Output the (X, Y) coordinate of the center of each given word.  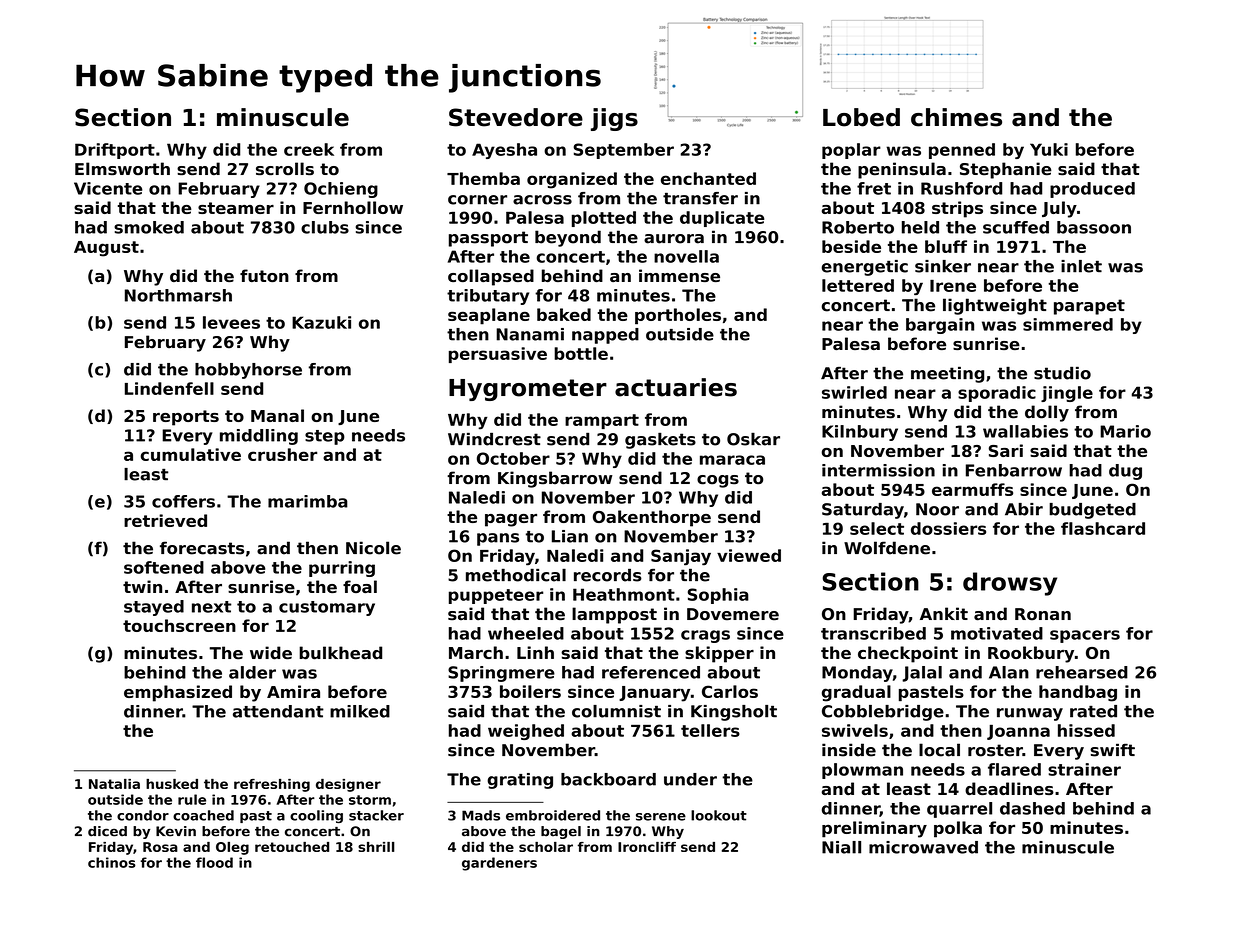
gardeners (499, 864)
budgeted (1092, 511)
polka (958, 829)
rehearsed (1082, 672)
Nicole (373, 548)
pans (498, 539)
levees (231, 322)
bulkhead (340, 653)
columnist (616, 711)
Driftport (115, 151)
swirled (854, 392)
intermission (878, 470)
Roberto (858, 227)
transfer (700, 198)
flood (214, 862)
